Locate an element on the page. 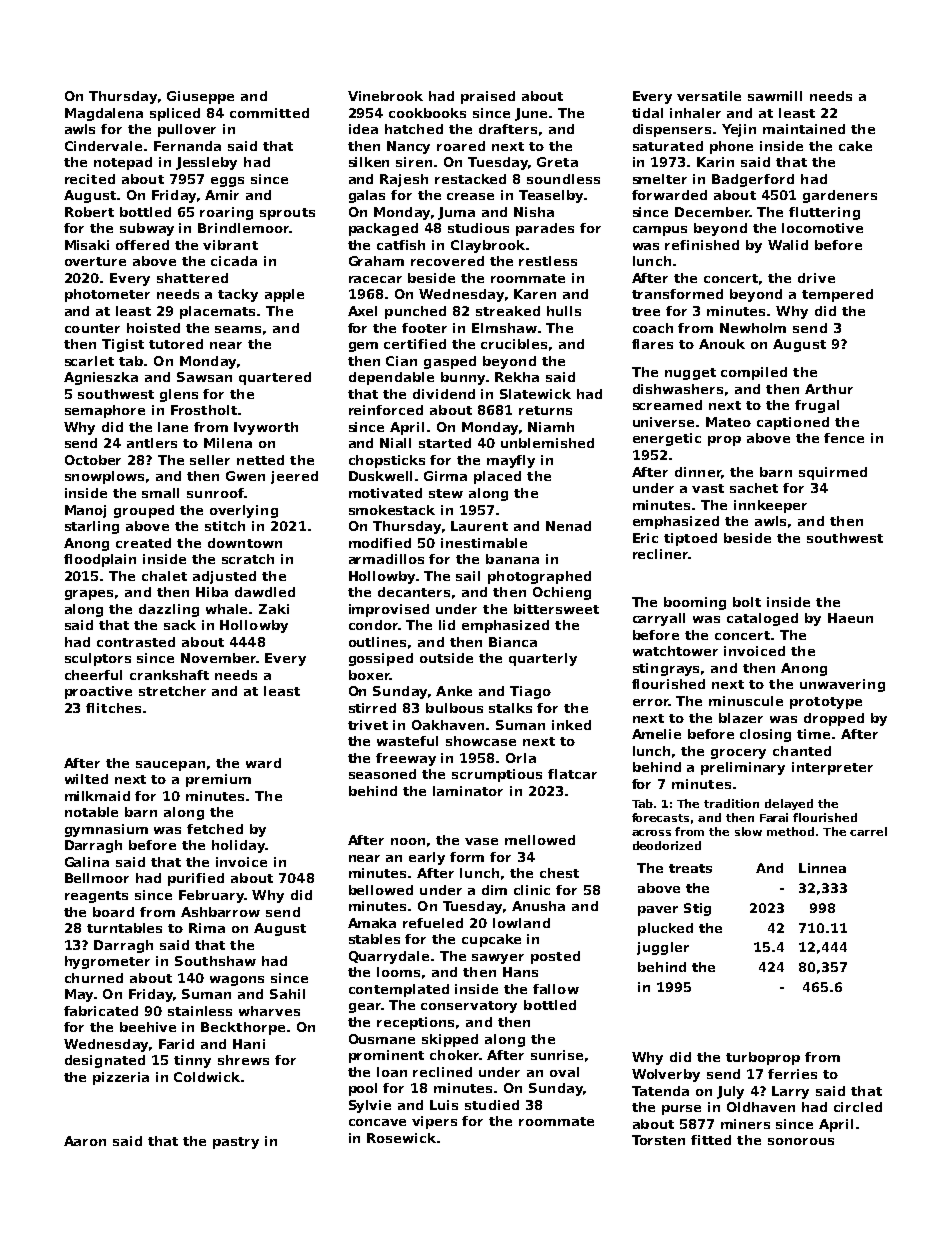 The width and height of the image is (952, 1233). packaged is located at coordinates (383, 229).
